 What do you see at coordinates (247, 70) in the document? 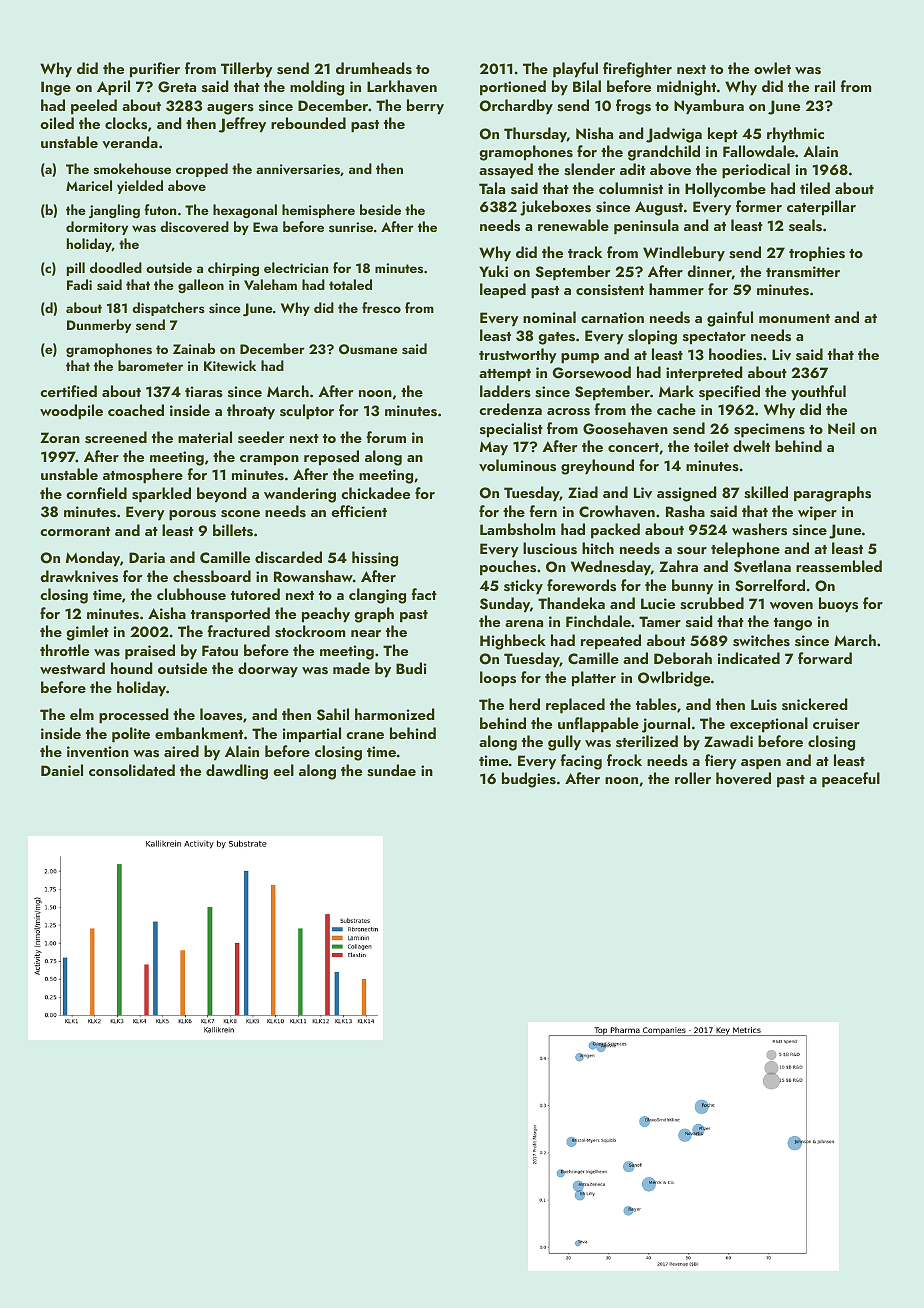
I see `Tillerby` at bounding box center [247, 70].
